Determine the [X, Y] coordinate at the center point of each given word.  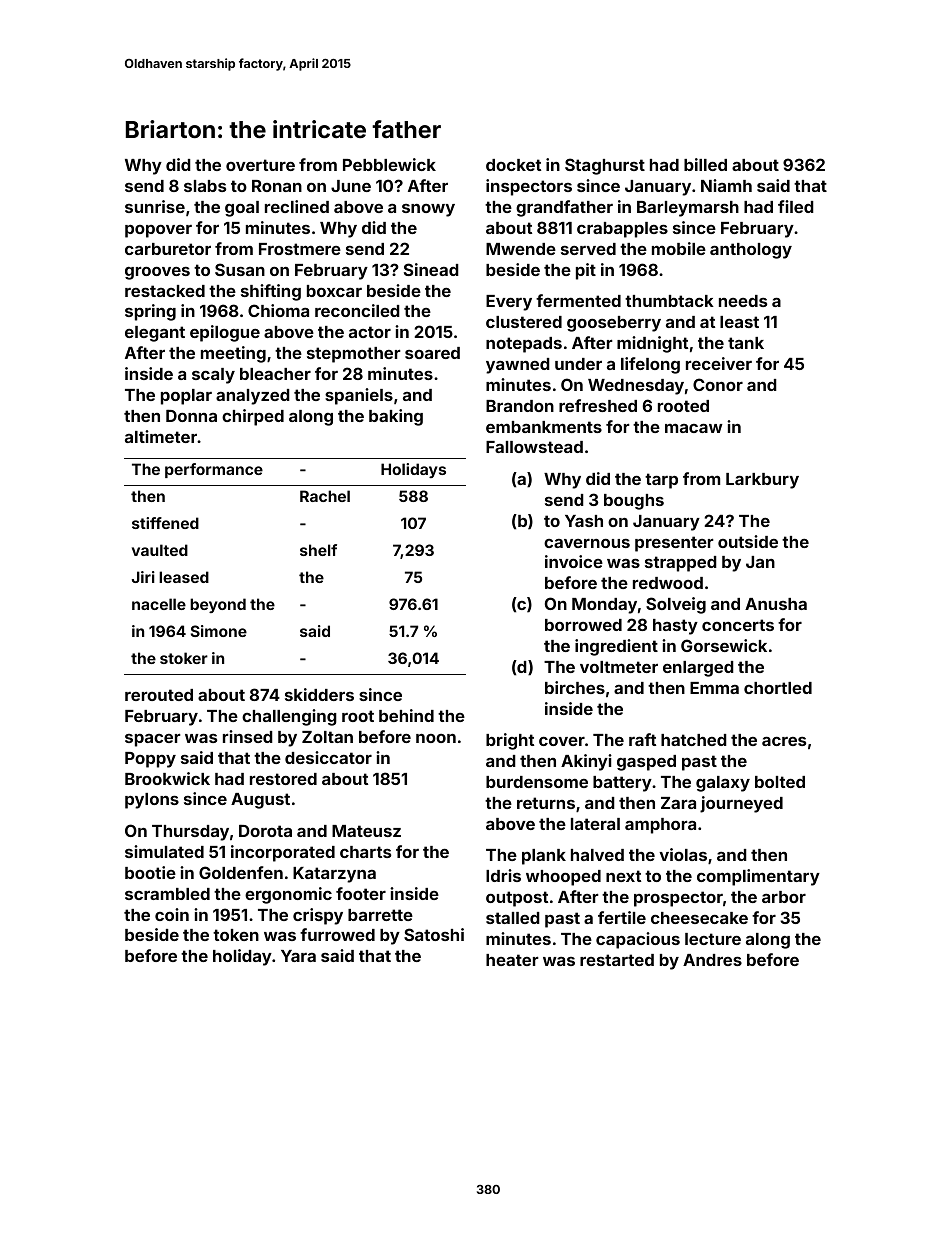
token [236, 935]
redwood [668, 583]
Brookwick [167, 778]
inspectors [529, 187]
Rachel [325, 496]
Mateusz [366, 831]
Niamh [726, 185]
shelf [318, 550]
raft [642, 739]
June [351, 186]
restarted [617, 960]
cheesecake [699, 918]
